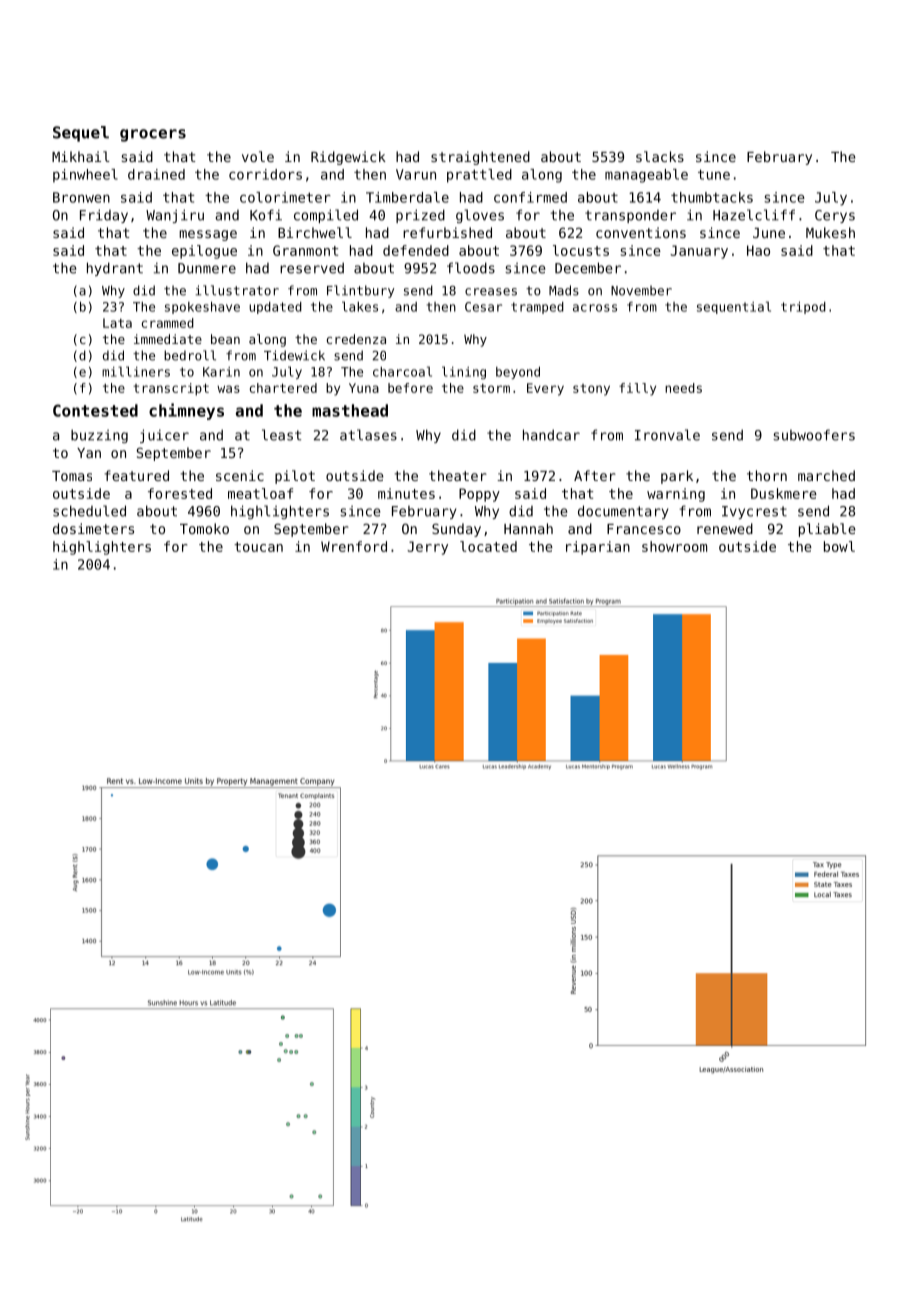  What do you see at coordinates (660, 156) in the document?
I see `slacks` at bounding box center [660, 156].
